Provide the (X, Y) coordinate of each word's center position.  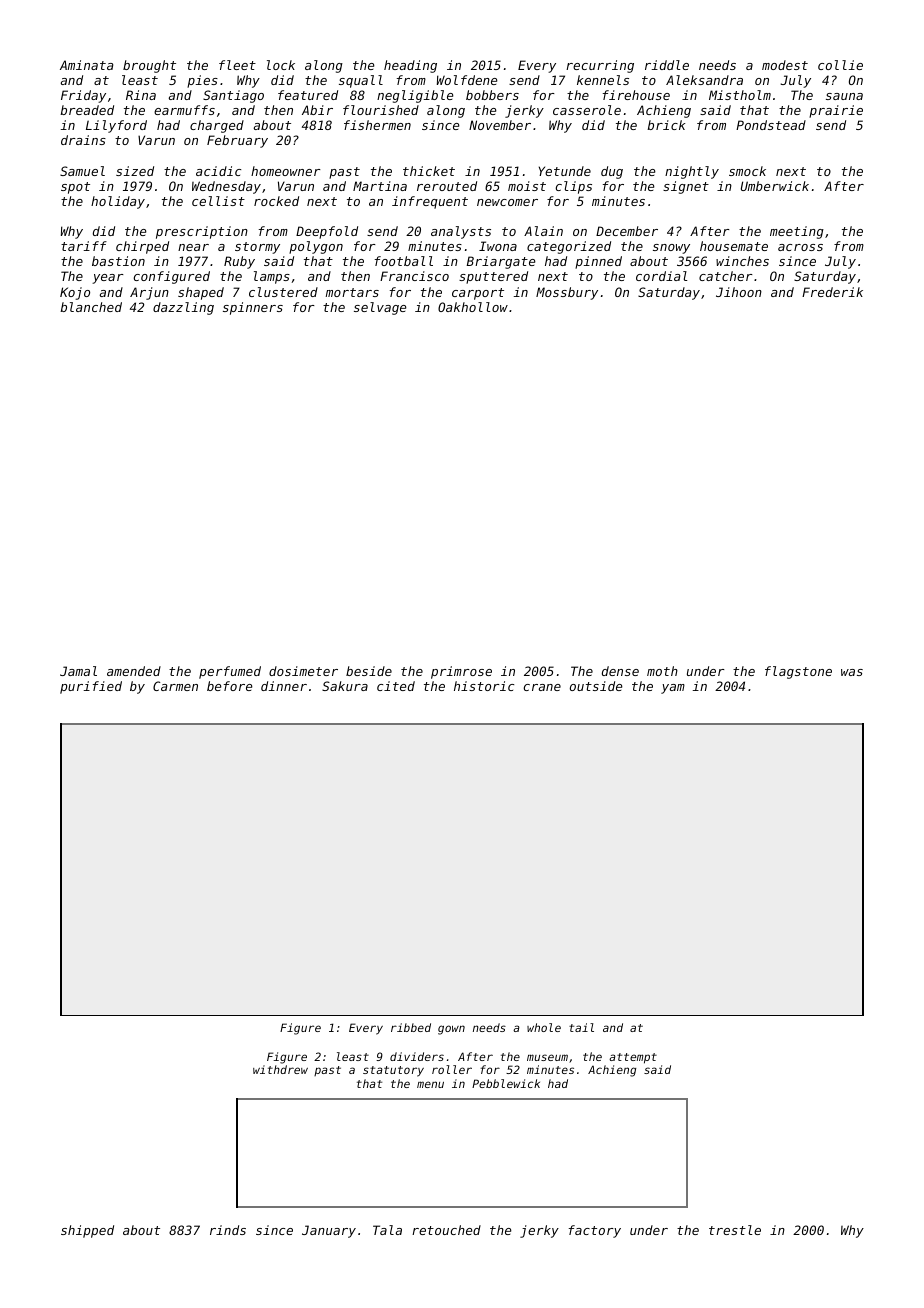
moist (527, 186)
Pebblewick (506, 1083)
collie (840, 65)
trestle (735, 1230)
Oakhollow (473, 307)
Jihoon (739, 292)
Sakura (345, 686)
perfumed (230, 672)
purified (91, 687)
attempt (633, 1058)
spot (75, 188)
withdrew (280, 1069)
